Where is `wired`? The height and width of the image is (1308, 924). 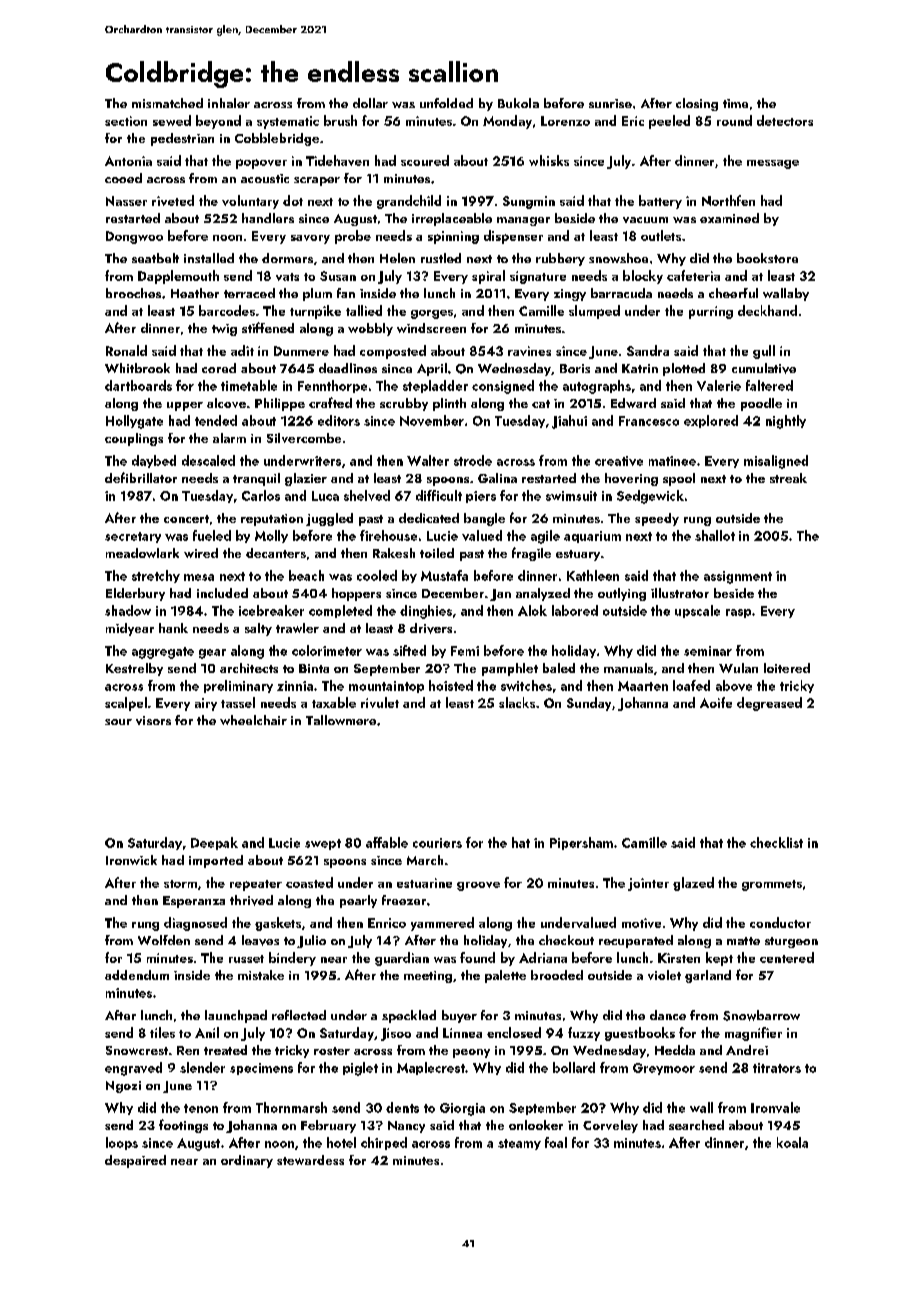 wired is located at coordinates (201, 553).
